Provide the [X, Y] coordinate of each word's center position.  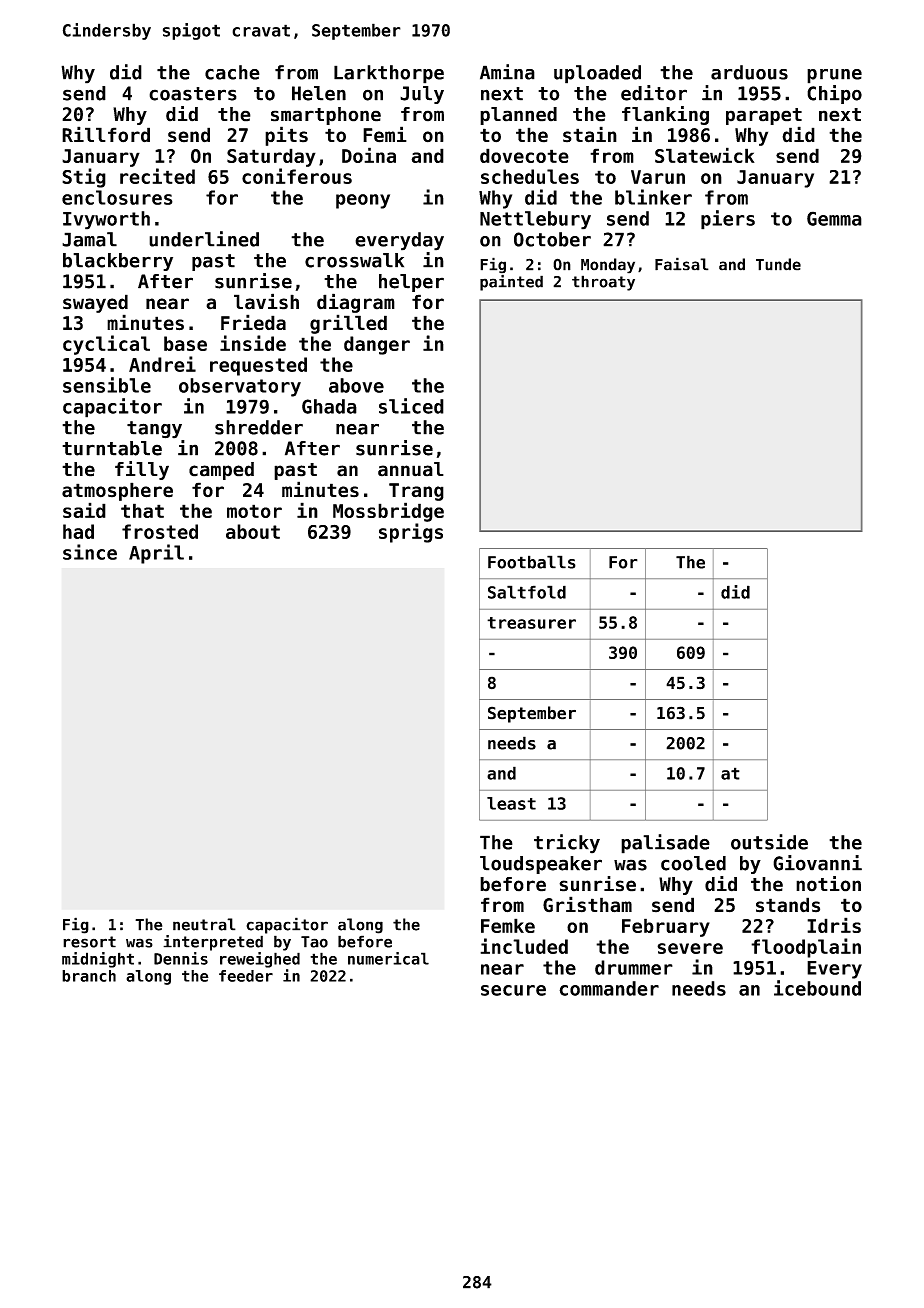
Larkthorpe [389, 74]
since [90, 552]
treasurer [531, 623]
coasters [193, 94]
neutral [204, 924]
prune [834, 76]
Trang [416, 492]
